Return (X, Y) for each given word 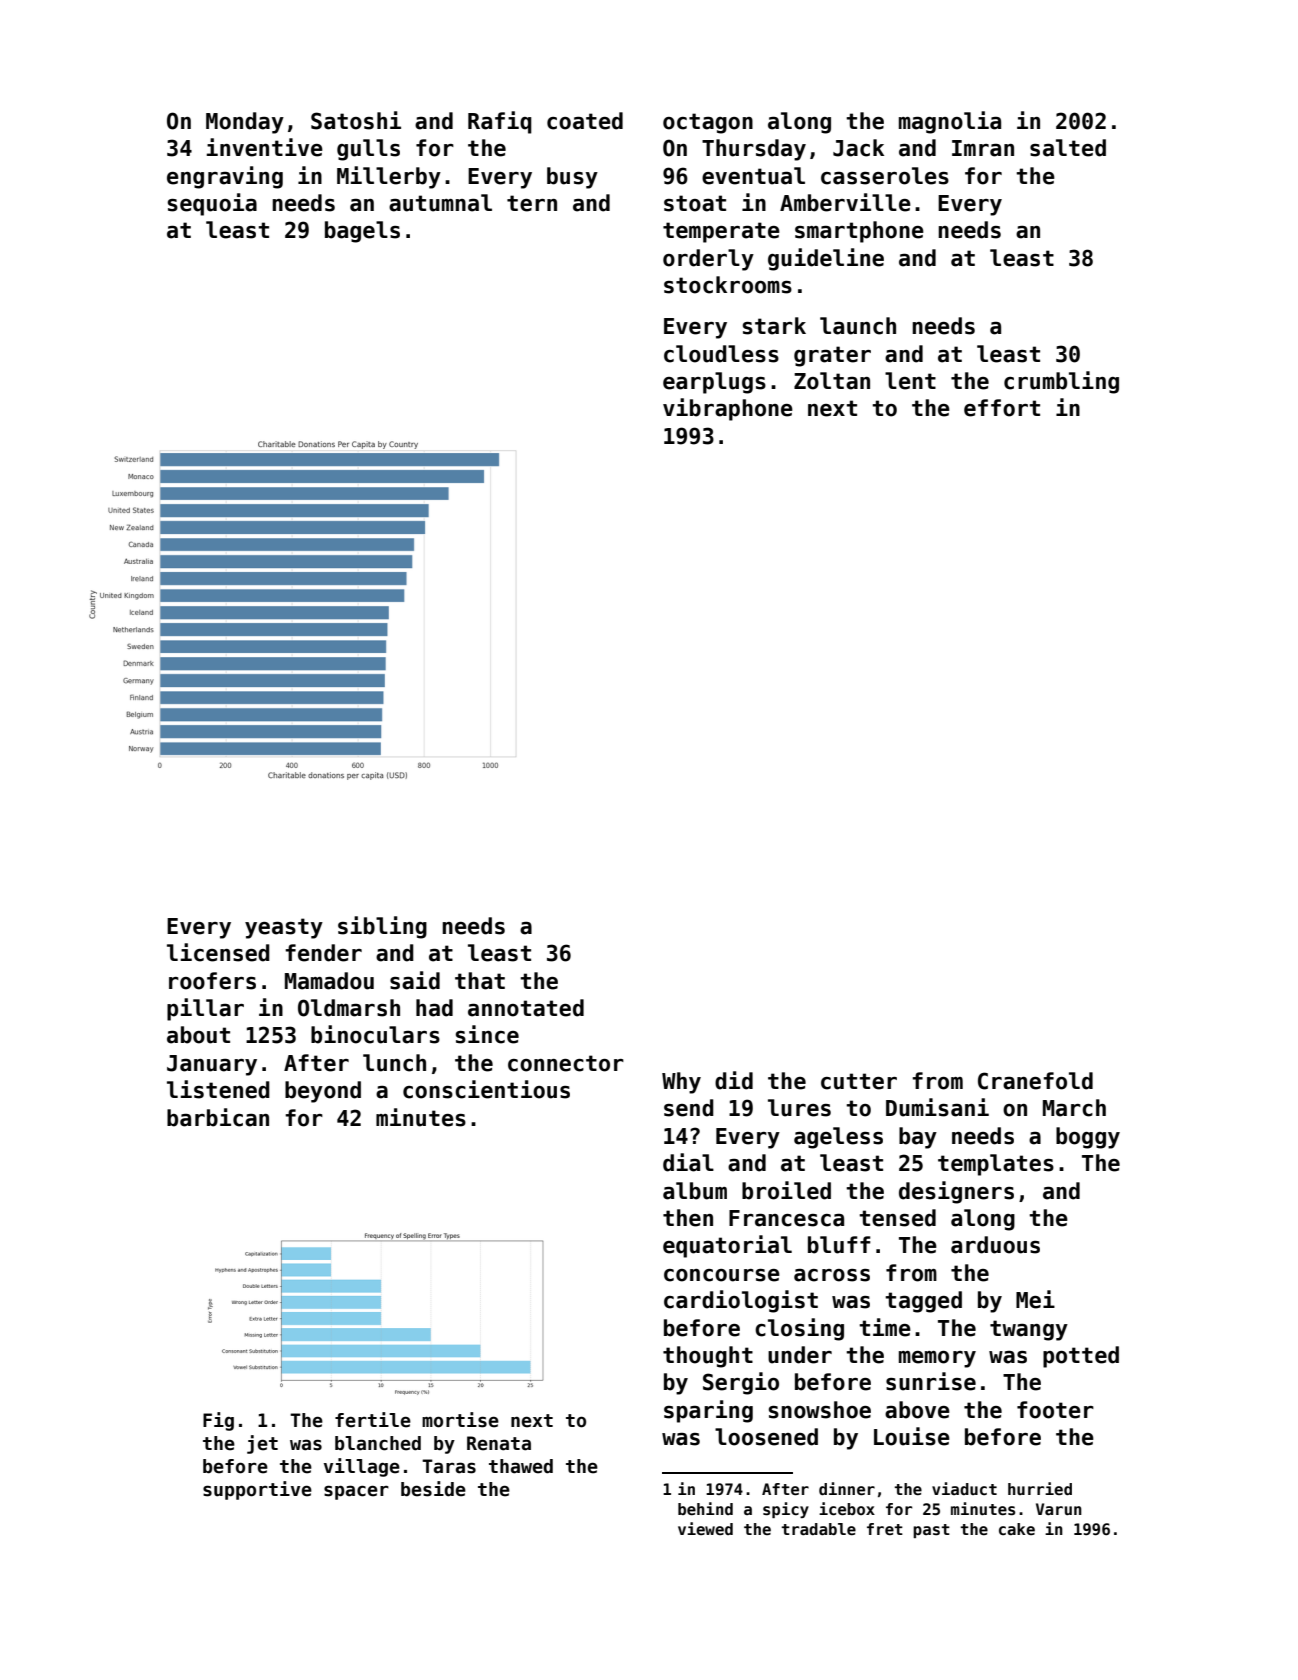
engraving (225, 177)
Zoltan (832, 381)
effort (1002, 408)
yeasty (284, 928)
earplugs (714, 383)
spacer (356, 1492)
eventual (753, 176)
